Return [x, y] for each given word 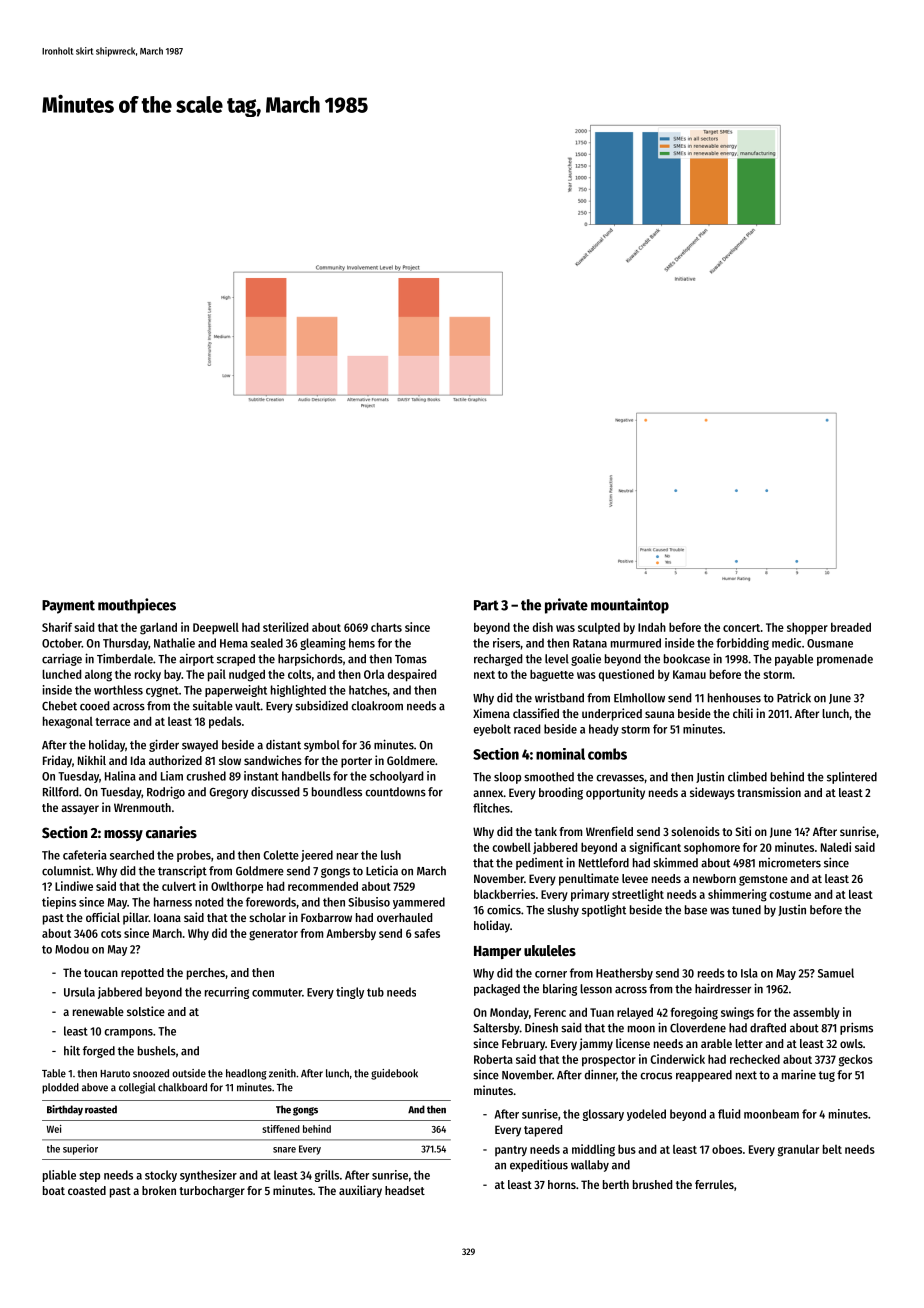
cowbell [511, 847]
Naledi [836, 847]
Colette [281, 855]
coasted [87, 1190]
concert [741, 628]
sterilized [285, 627]
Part [486, 605]
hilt [72, 1050]
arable [716, 1043]
